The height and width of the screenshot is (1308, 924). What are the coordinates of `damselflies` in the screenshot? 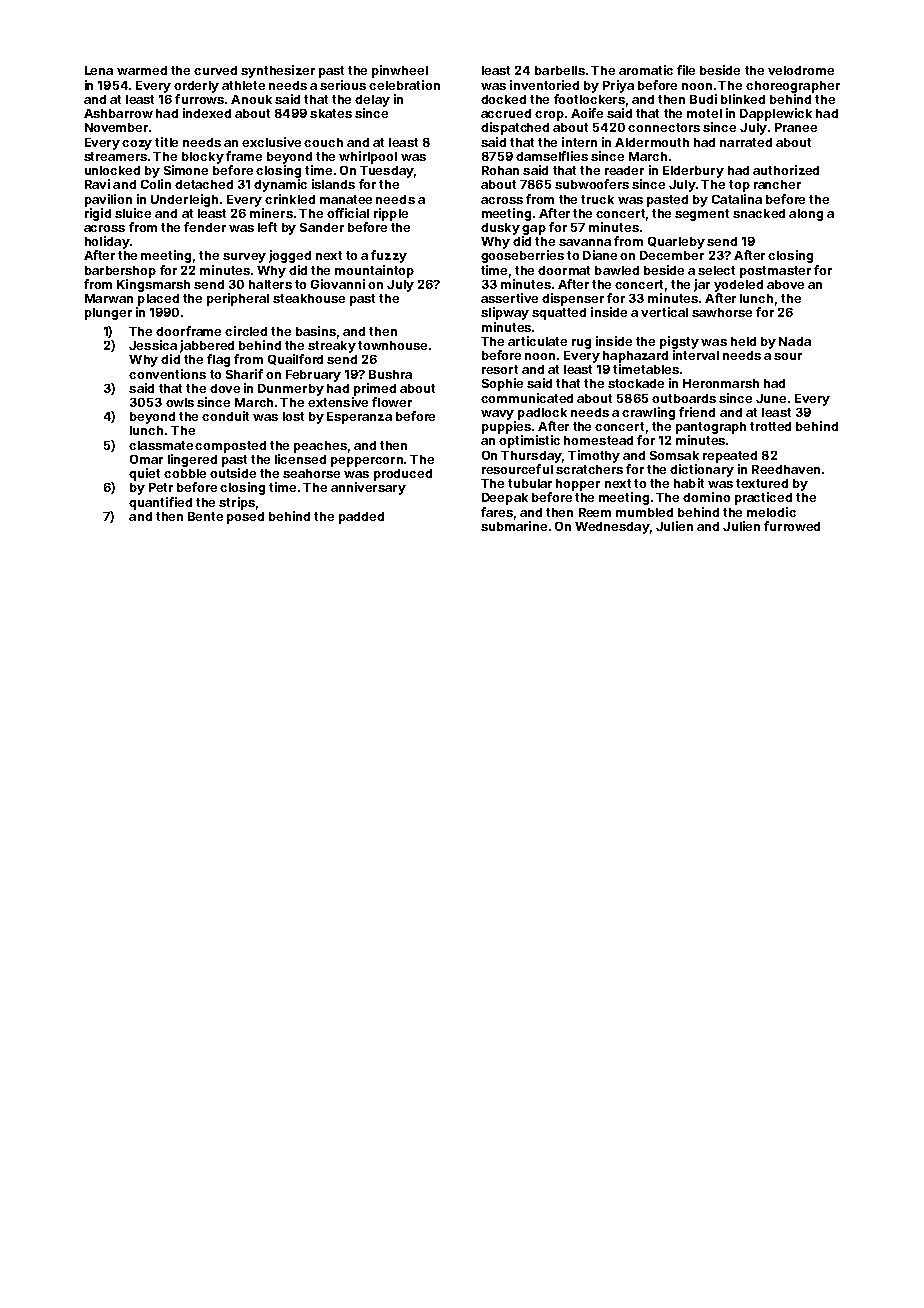 It's located at (552, 156).
